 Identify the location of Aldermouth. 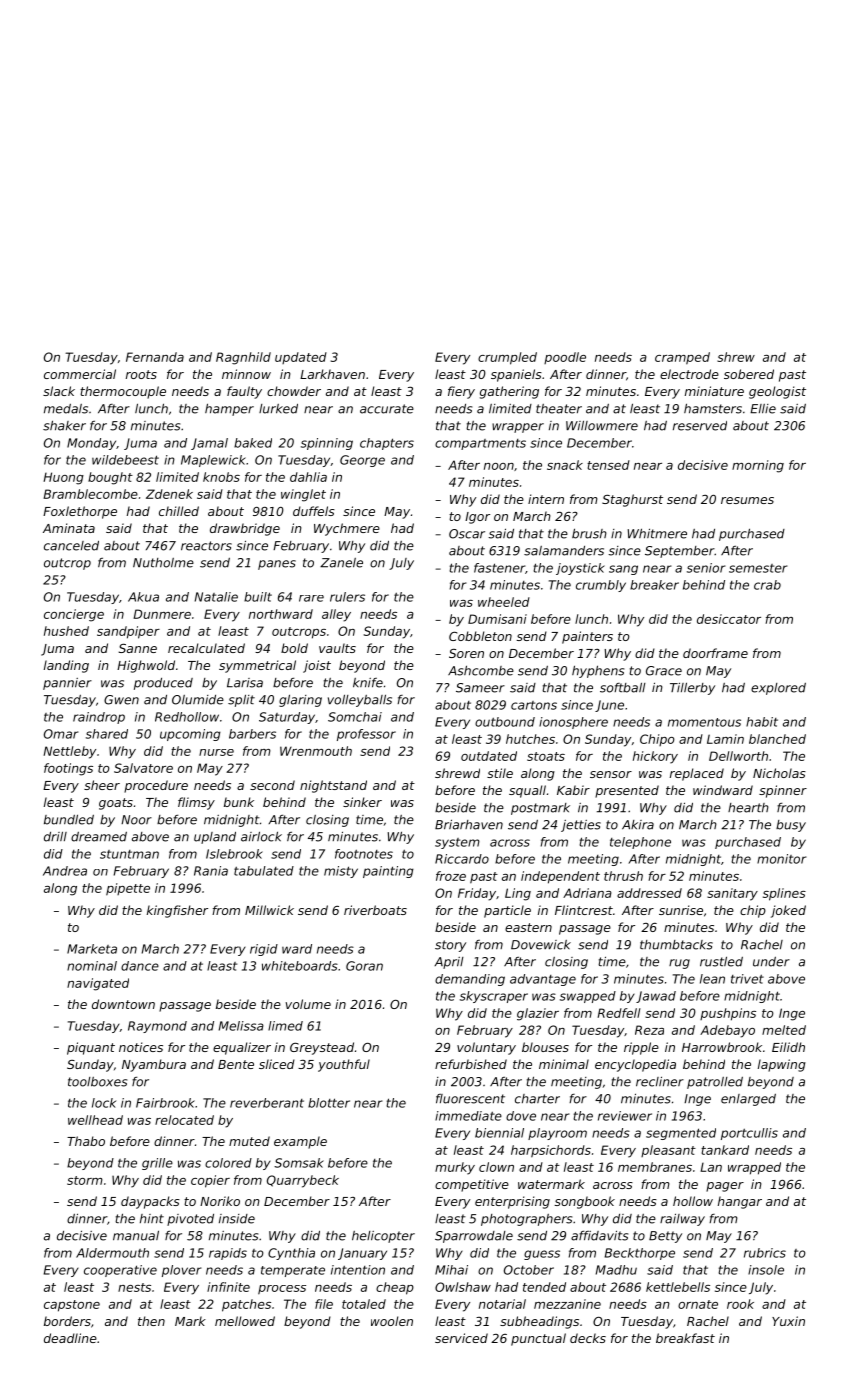
(112, 1253).
